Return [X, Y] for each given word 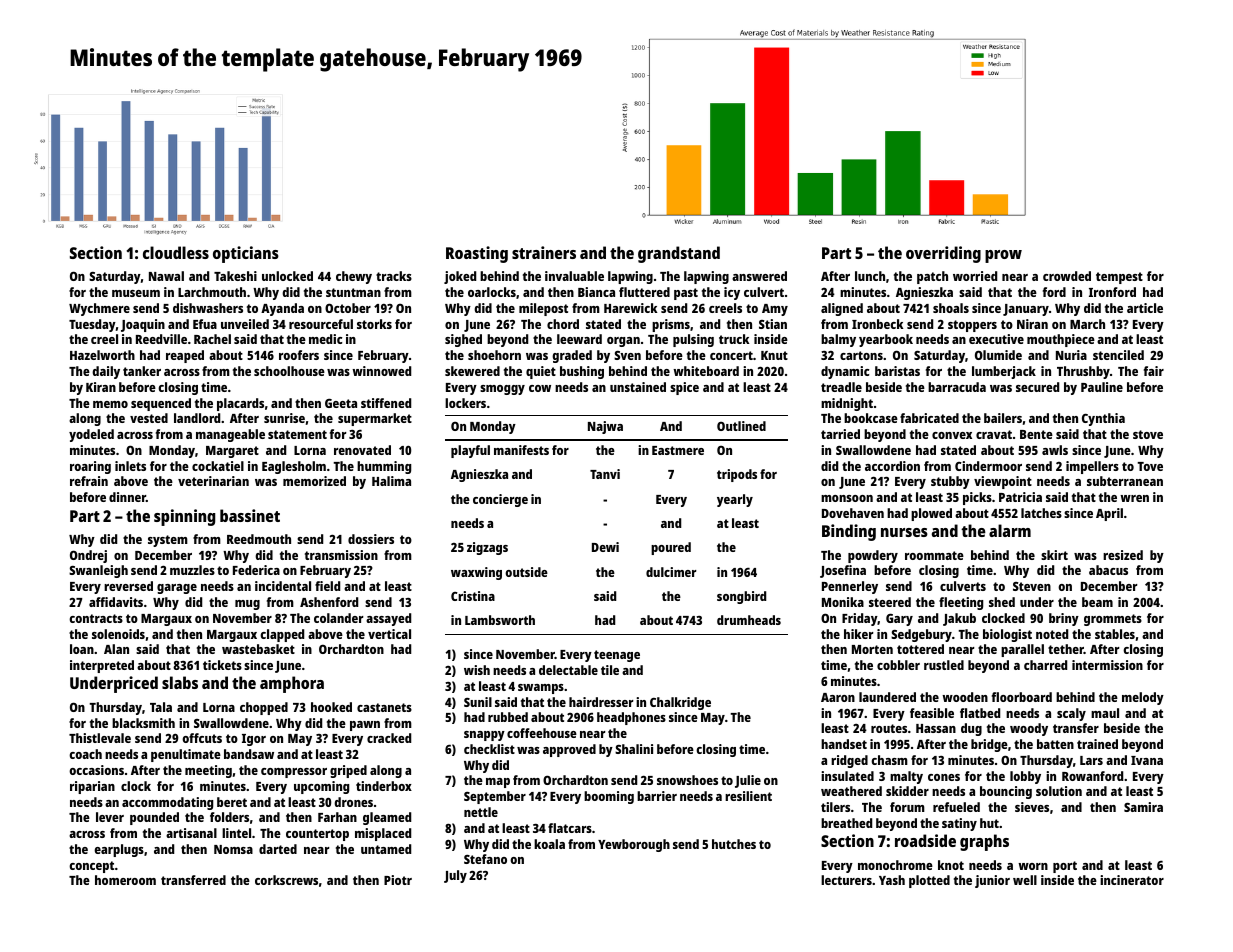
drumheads [749, 620]
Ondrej [88, 556]
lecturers [846, 880]
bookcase [871, 418]
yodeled [91, 435]
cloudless [176, 252]
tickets [222, 665]
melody [1143, 698]
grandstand [679, 254]
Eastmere [678, 450]
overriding [943, 254]
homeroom [125, 880]
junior [992, 881]
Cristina [473, 596]
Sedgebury [921, 635]
